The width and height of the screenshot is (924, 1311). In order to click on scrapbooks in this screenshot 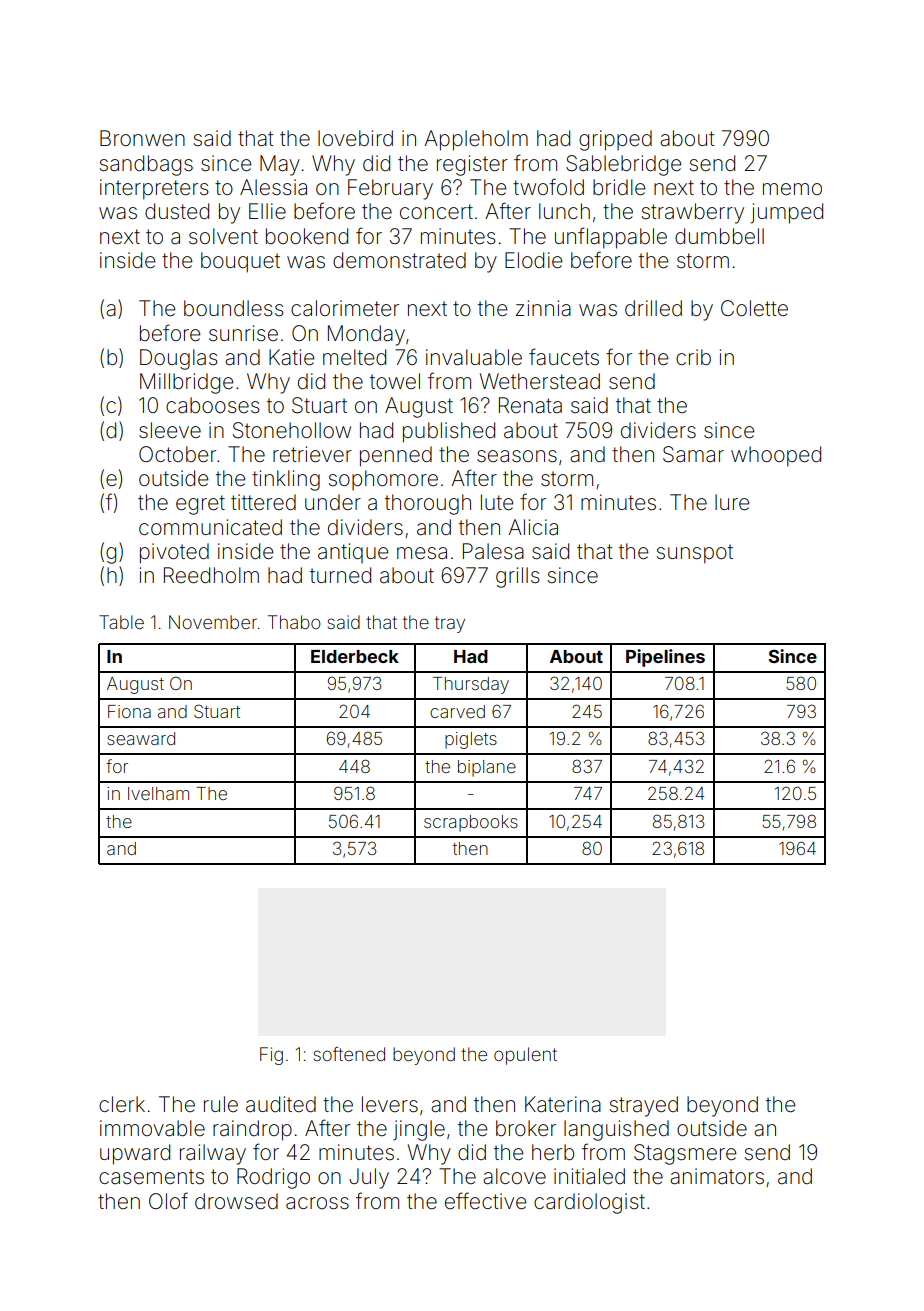, I will do `click(471, 823)`.
